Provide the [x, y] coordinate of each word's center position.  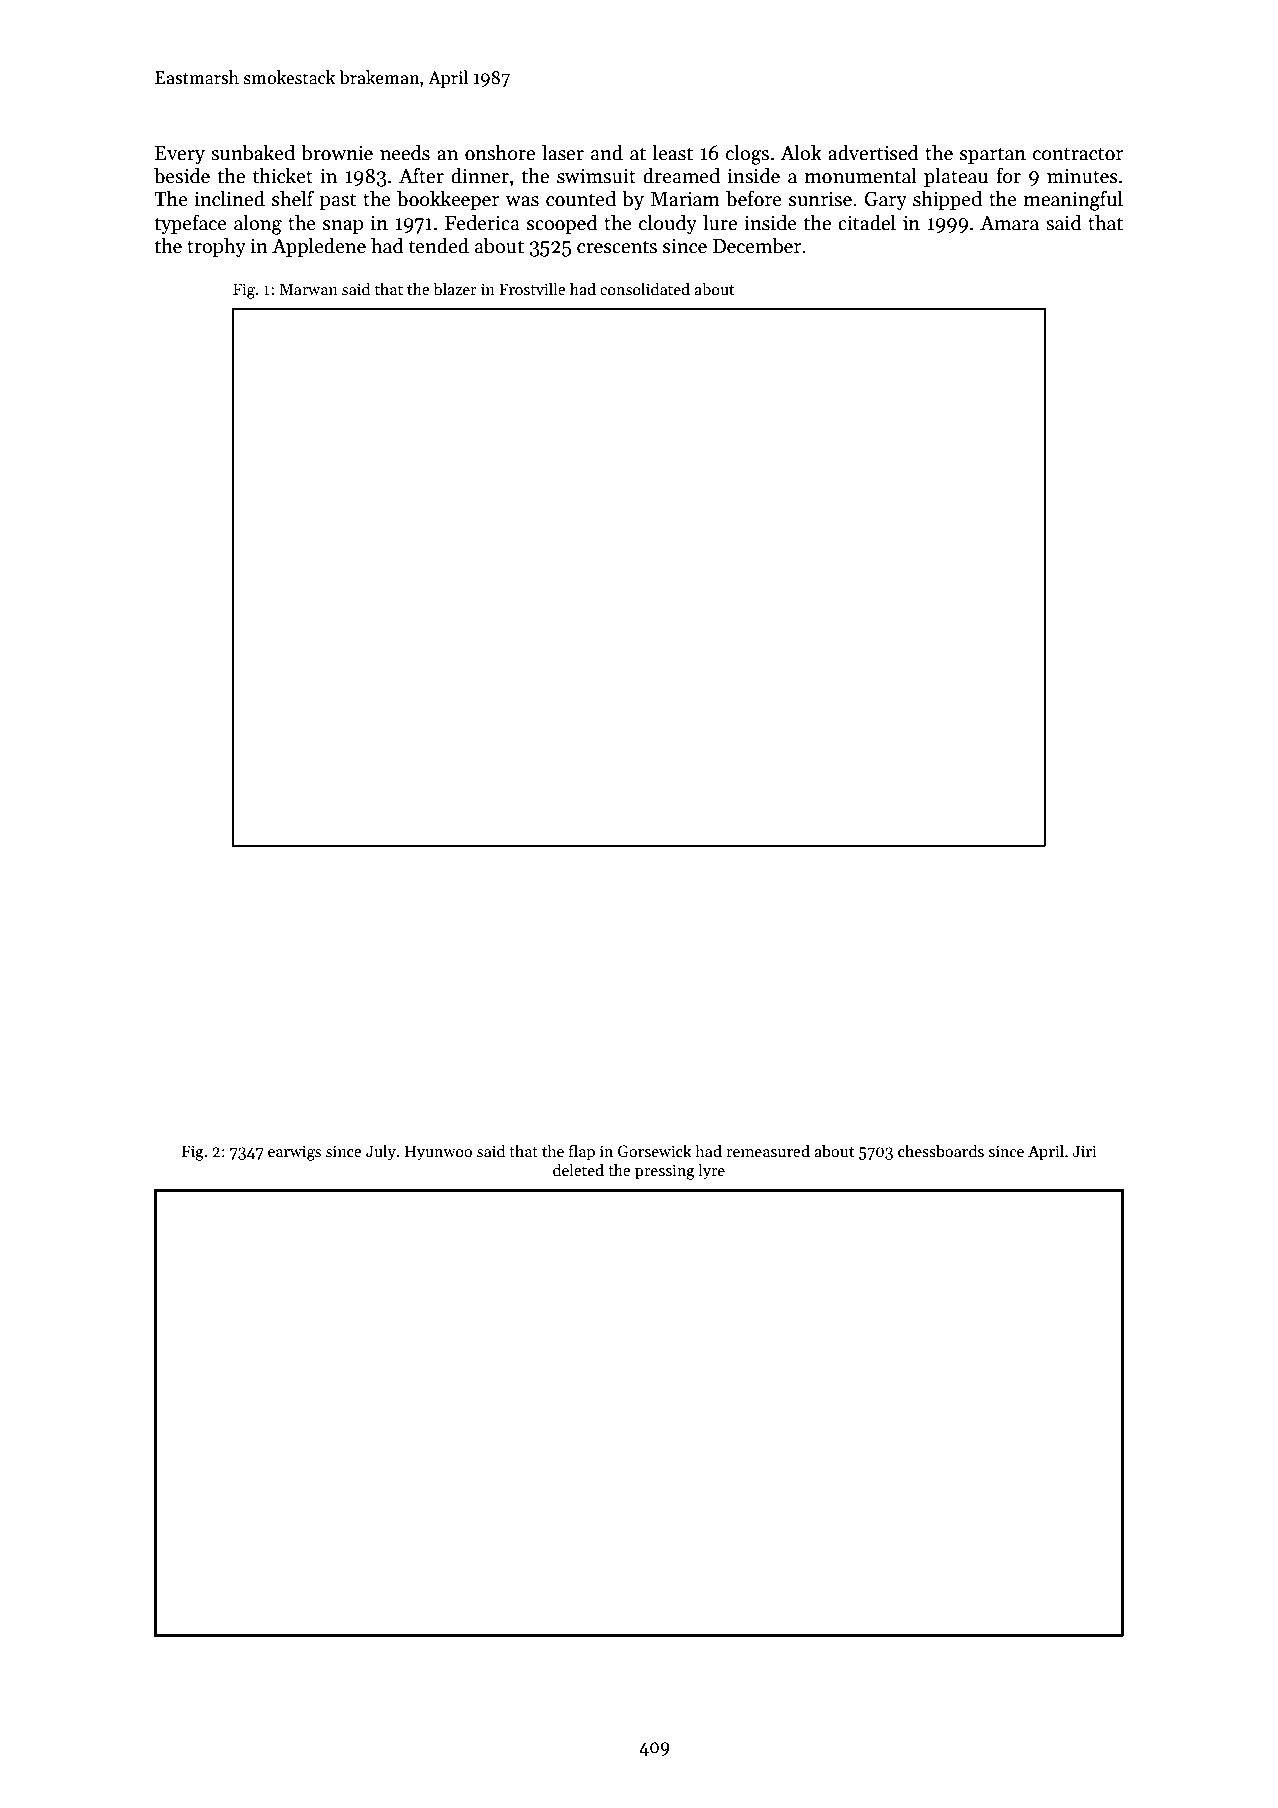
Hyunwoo [438, 1153]
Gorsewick [655, 1151]
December [757, 246]
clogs [747, 155]
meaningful [1073, 201]
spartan [993, 155]
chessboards [941, 1151]
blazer [455, 289]
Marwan [309, 289]
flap [582, 1152]
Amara [1009, 223]
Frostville [532, 288]
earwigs [294, 1153]
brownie [337, 153]
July [381, 1152]
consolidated [645, 288]
